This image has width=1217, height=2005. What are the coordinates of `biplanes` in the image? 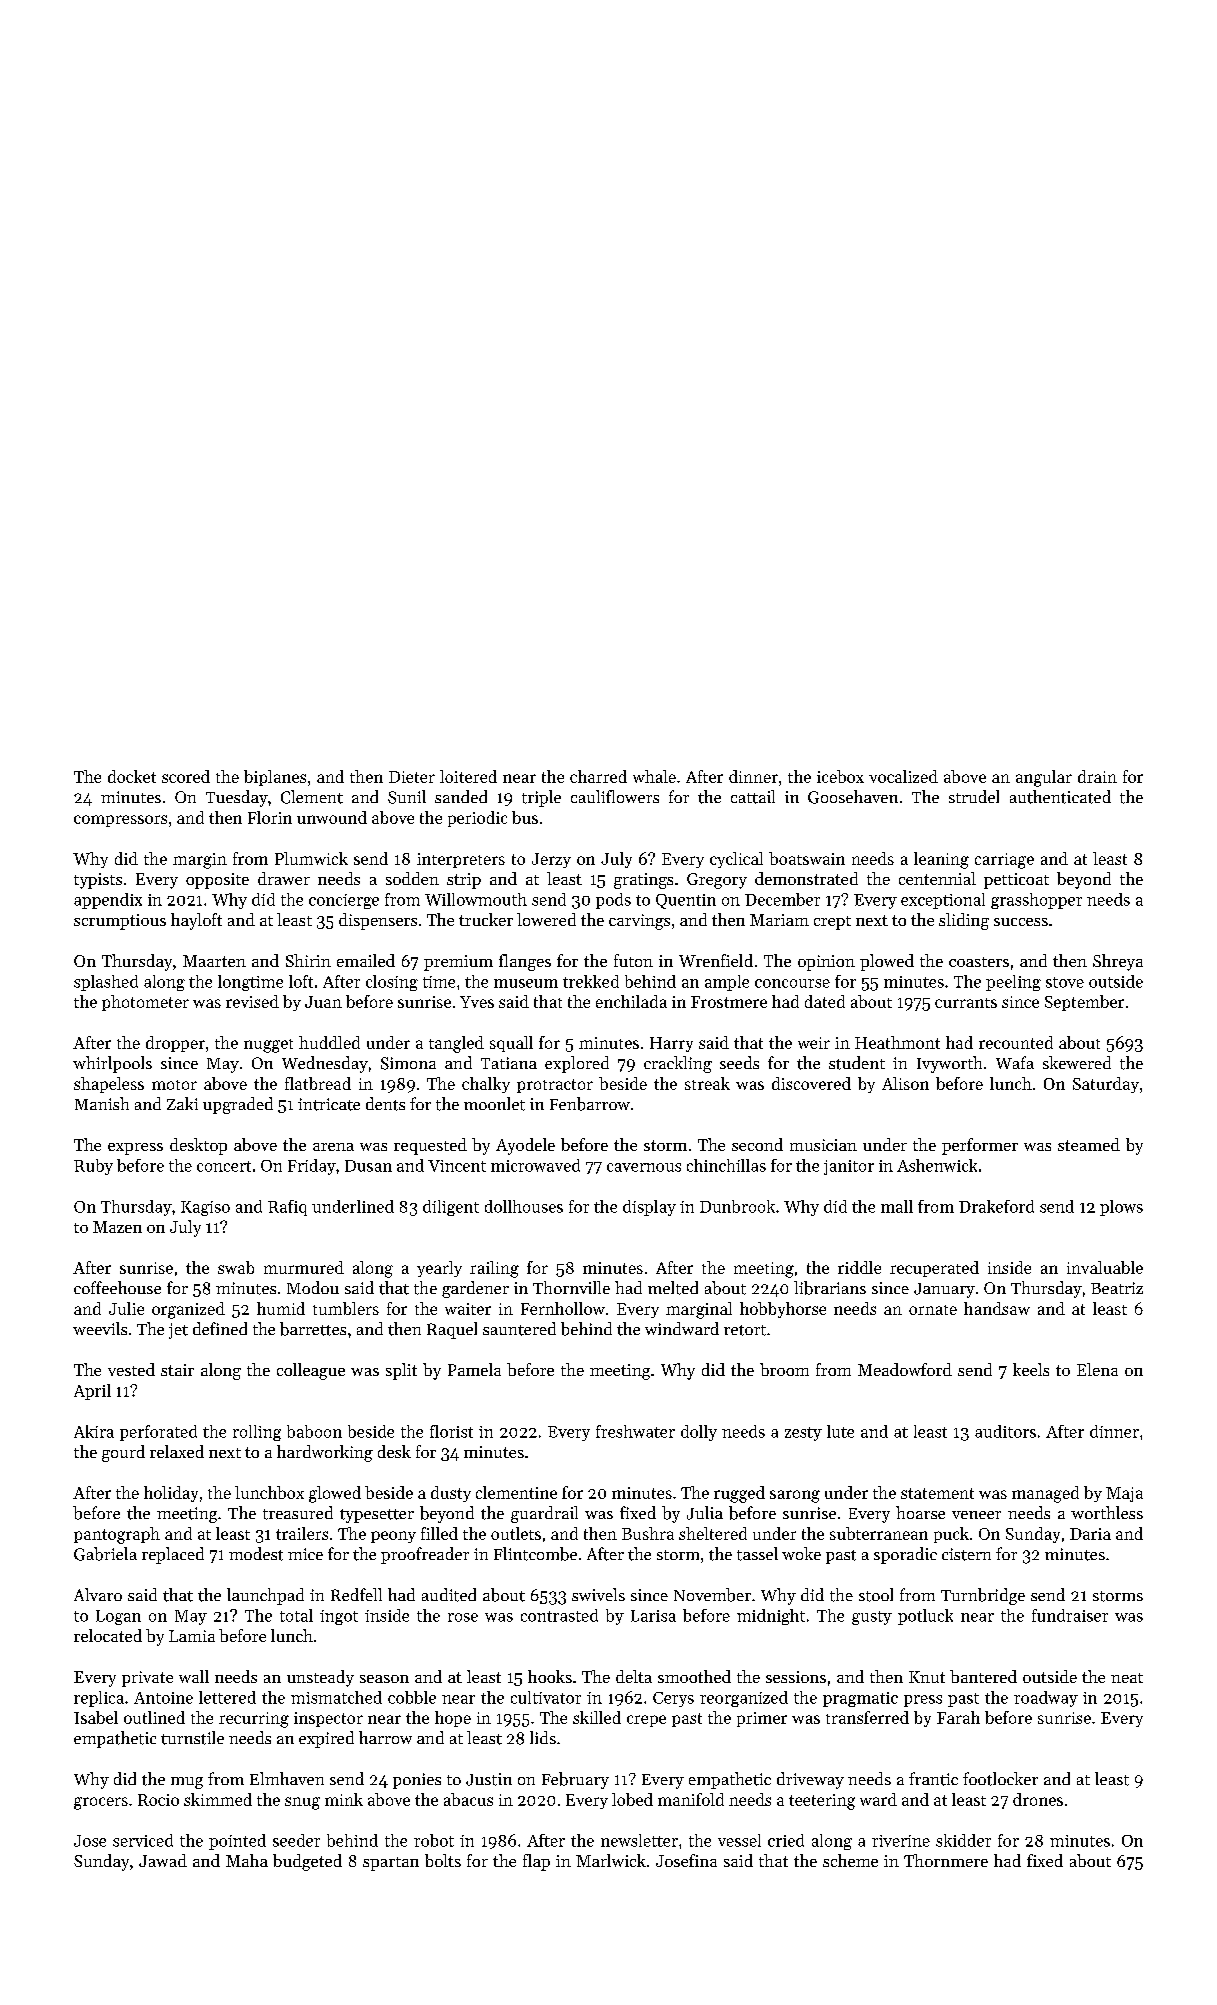 It's located at (275, 778).
